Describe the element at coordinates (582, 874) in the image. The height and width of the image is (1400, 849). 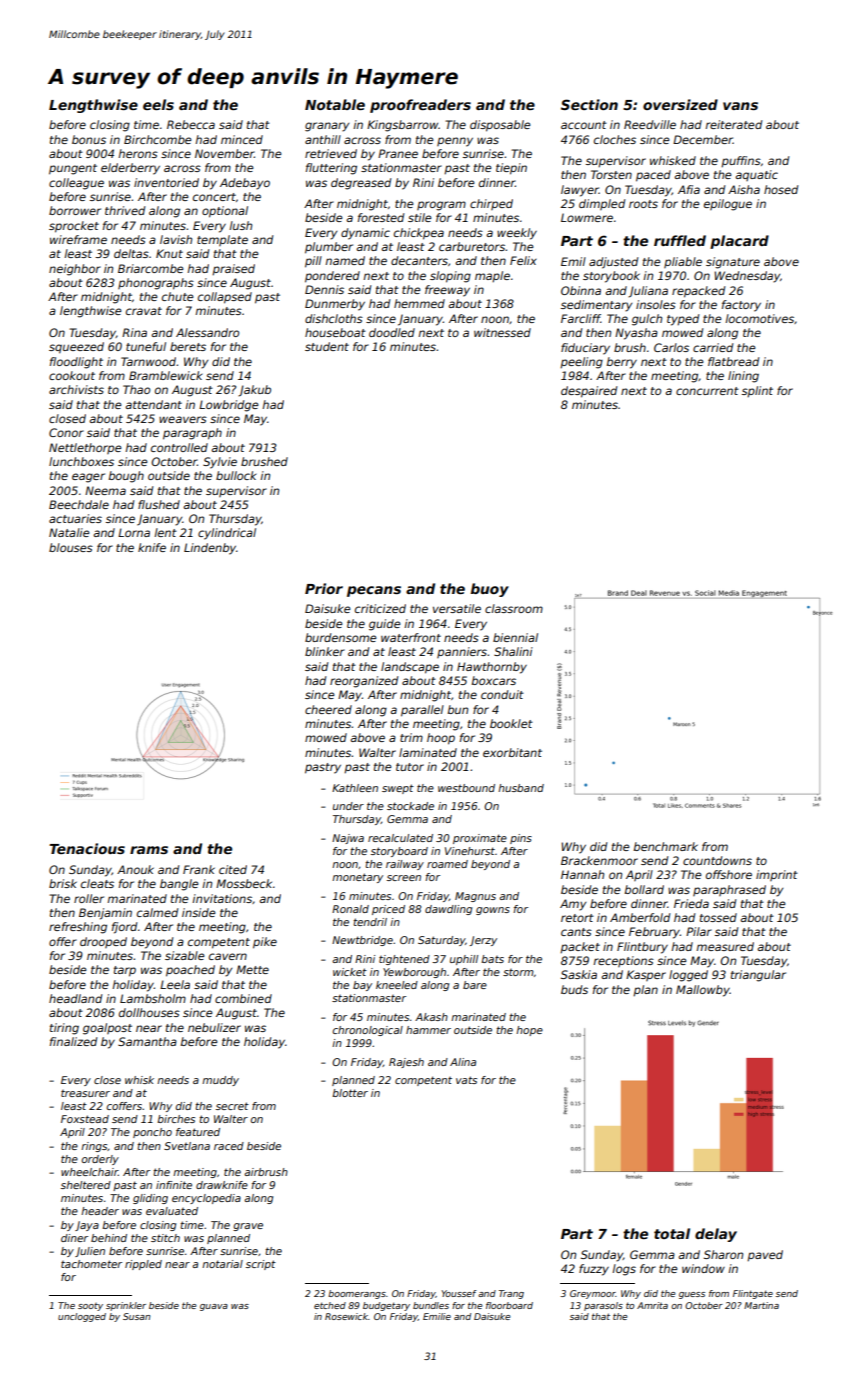
I see `Hannah` at that location.
